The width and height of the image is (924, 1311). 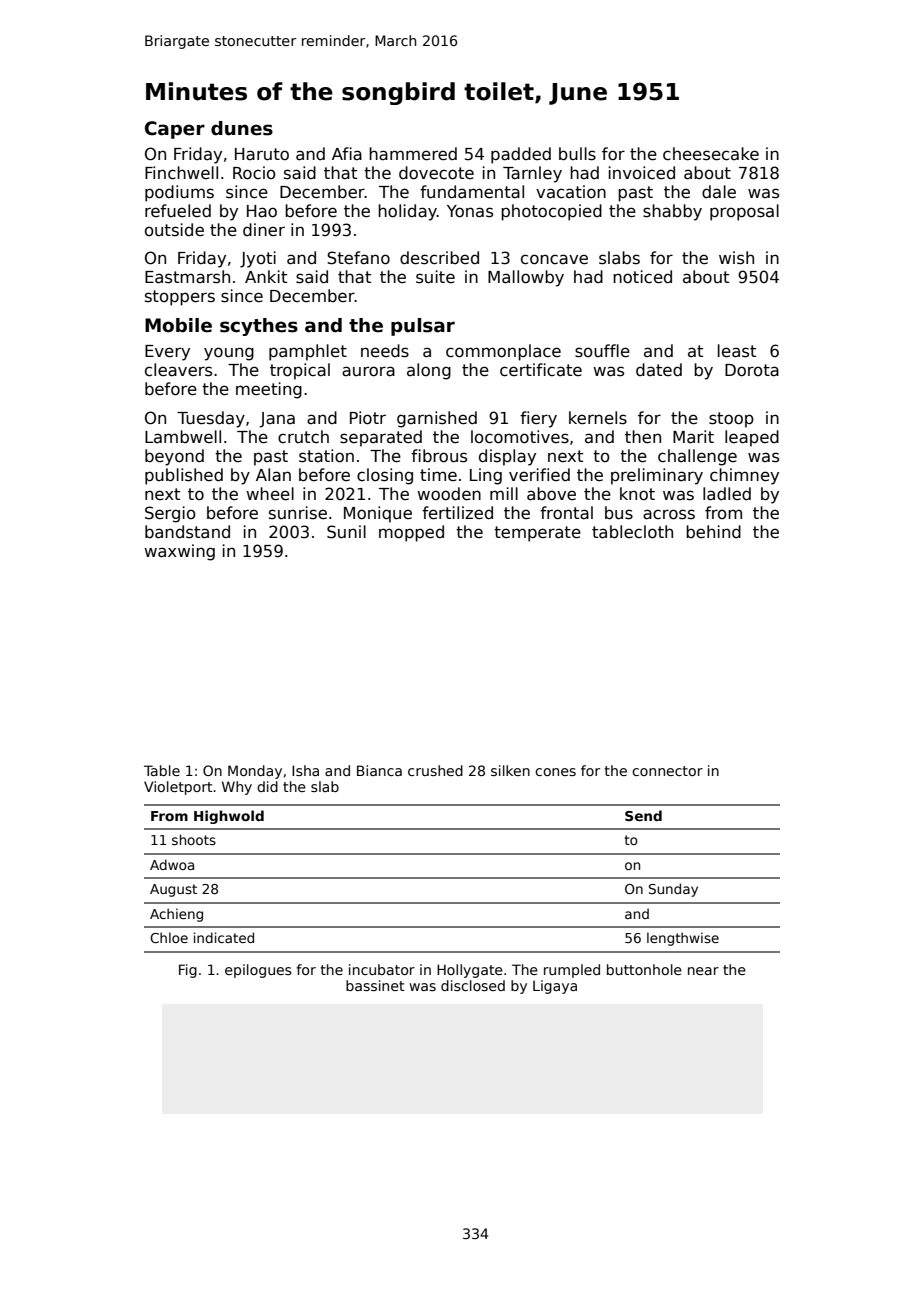 What do you see at coordinates (711, 154) in the image?
I see `cheesecake` at bounding box center [711, 154].
